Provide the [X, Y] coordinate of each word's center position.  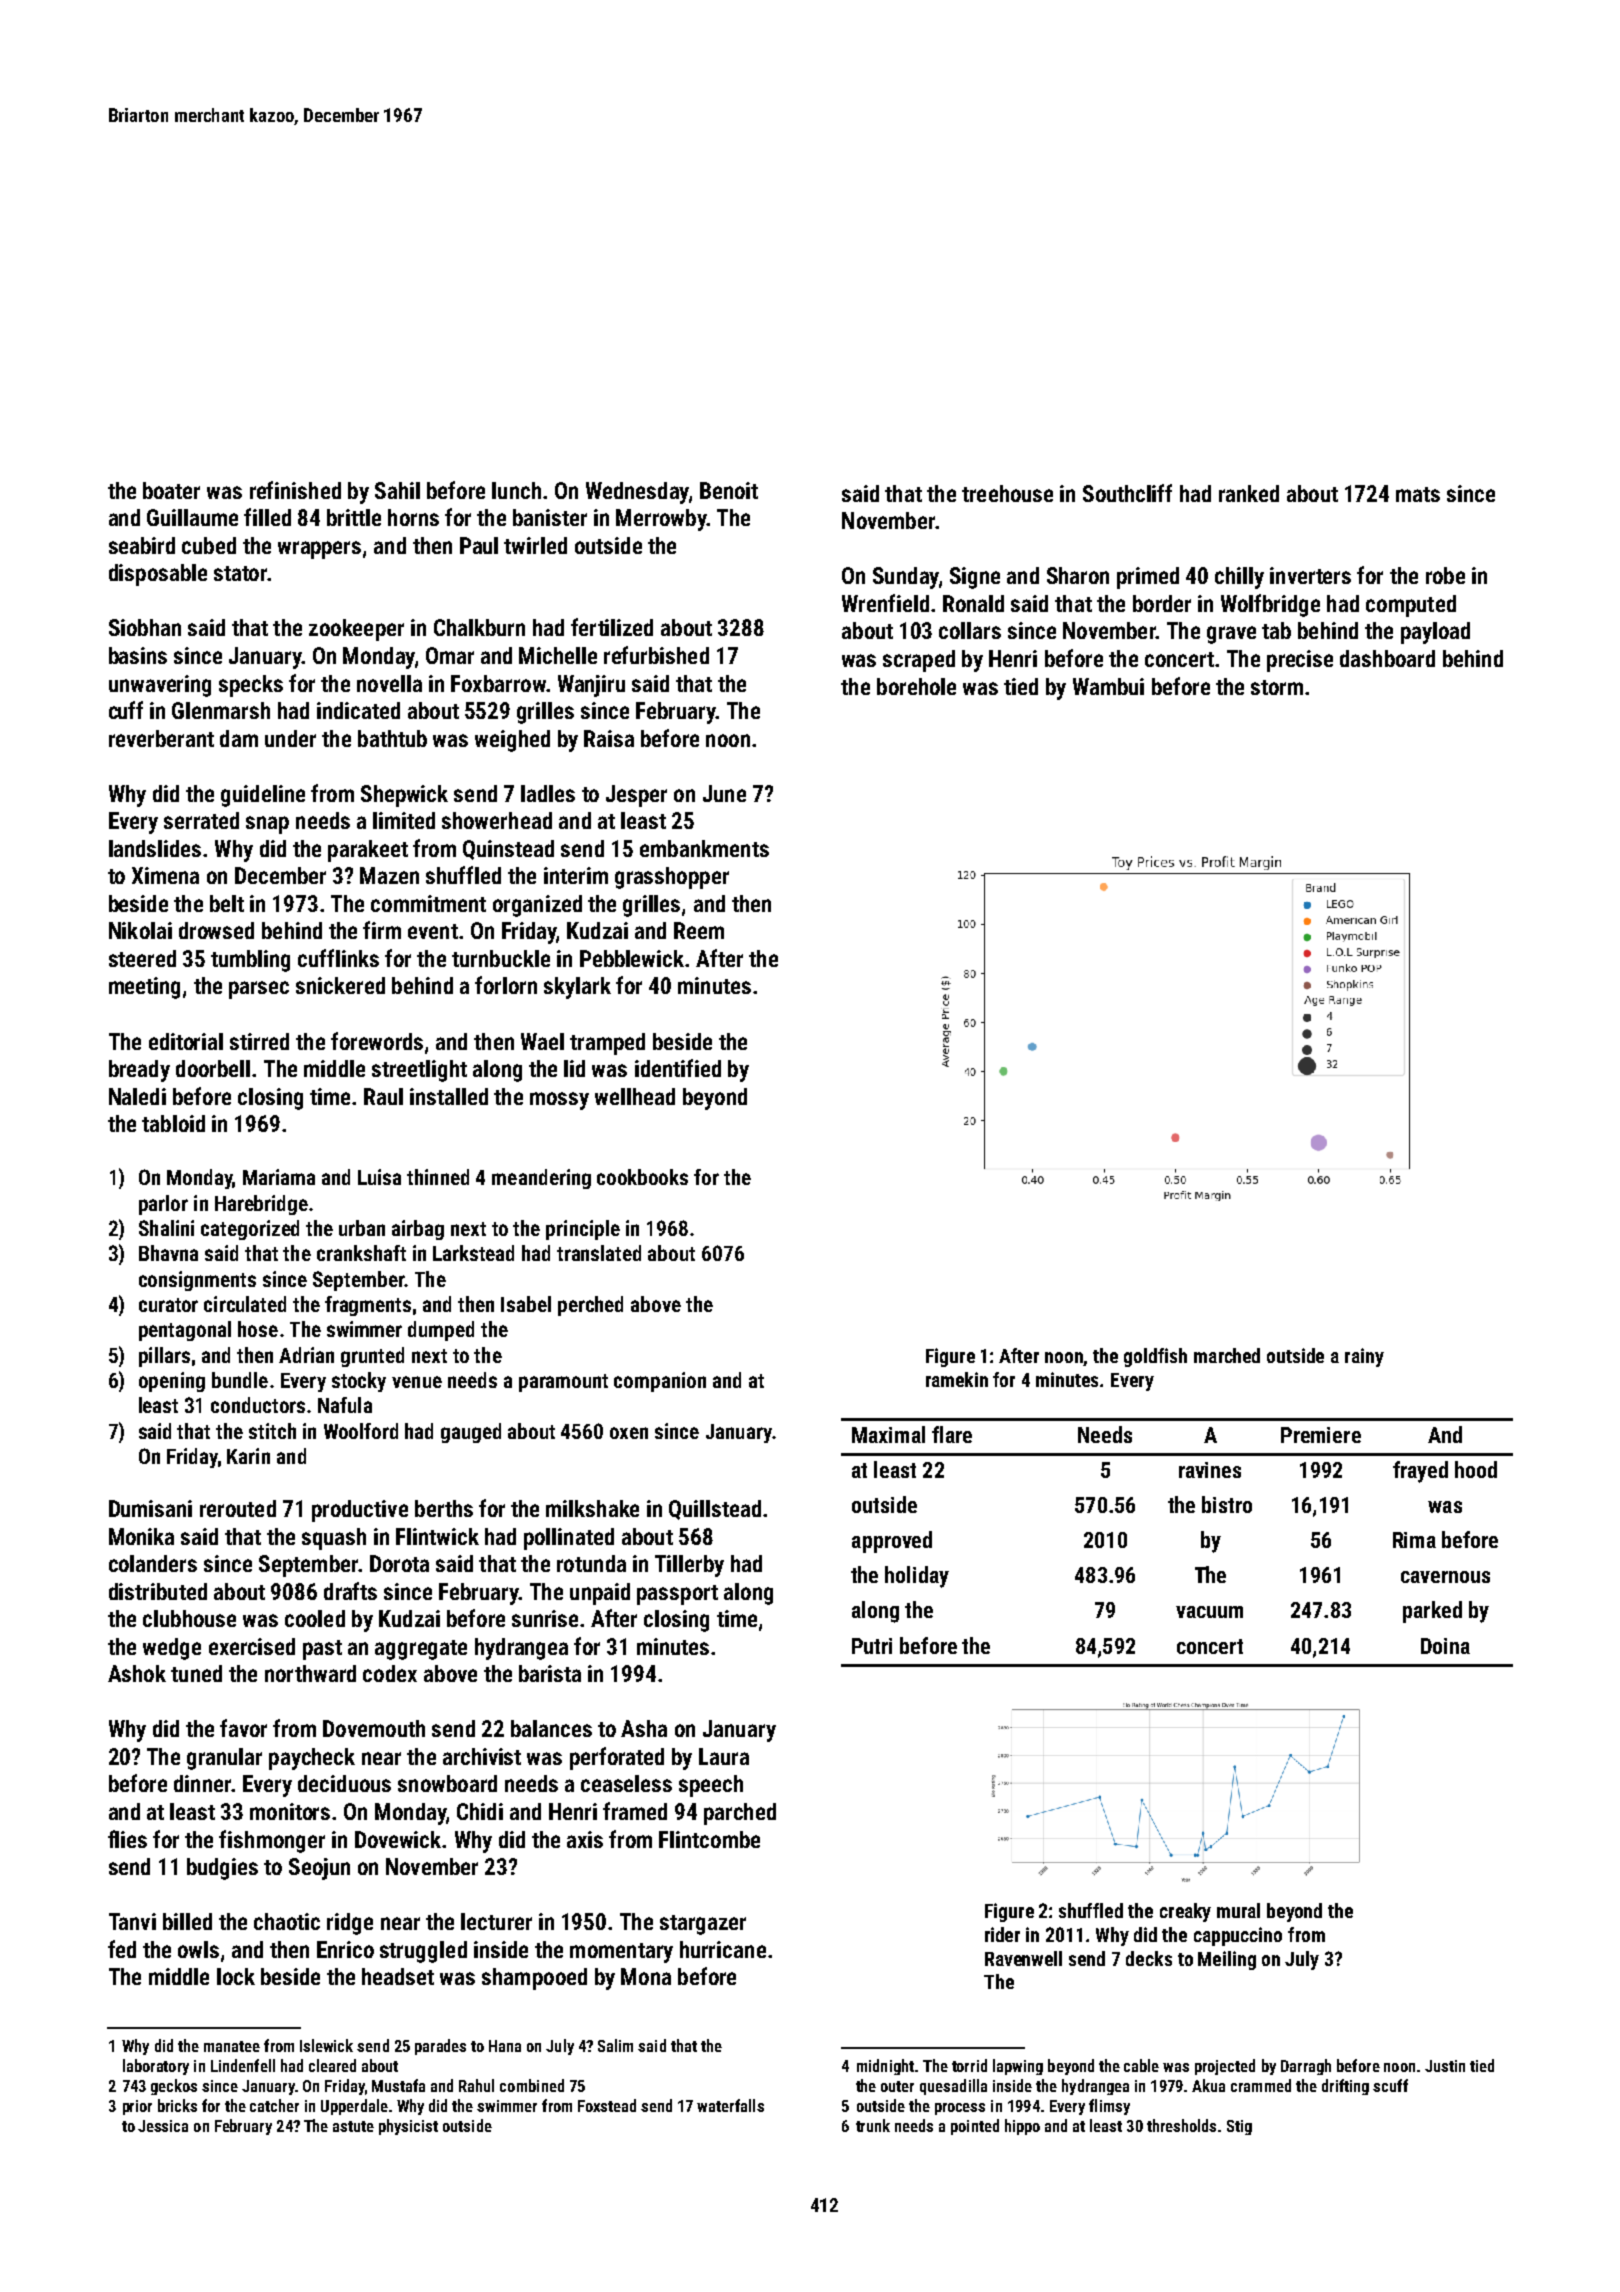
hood [1476, 1469]
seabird [142, 545]
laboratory [156, 2067]
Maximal [888, 1434]
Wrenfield [885, 603]
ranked [1249, 493]
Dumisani [150, 1508]
